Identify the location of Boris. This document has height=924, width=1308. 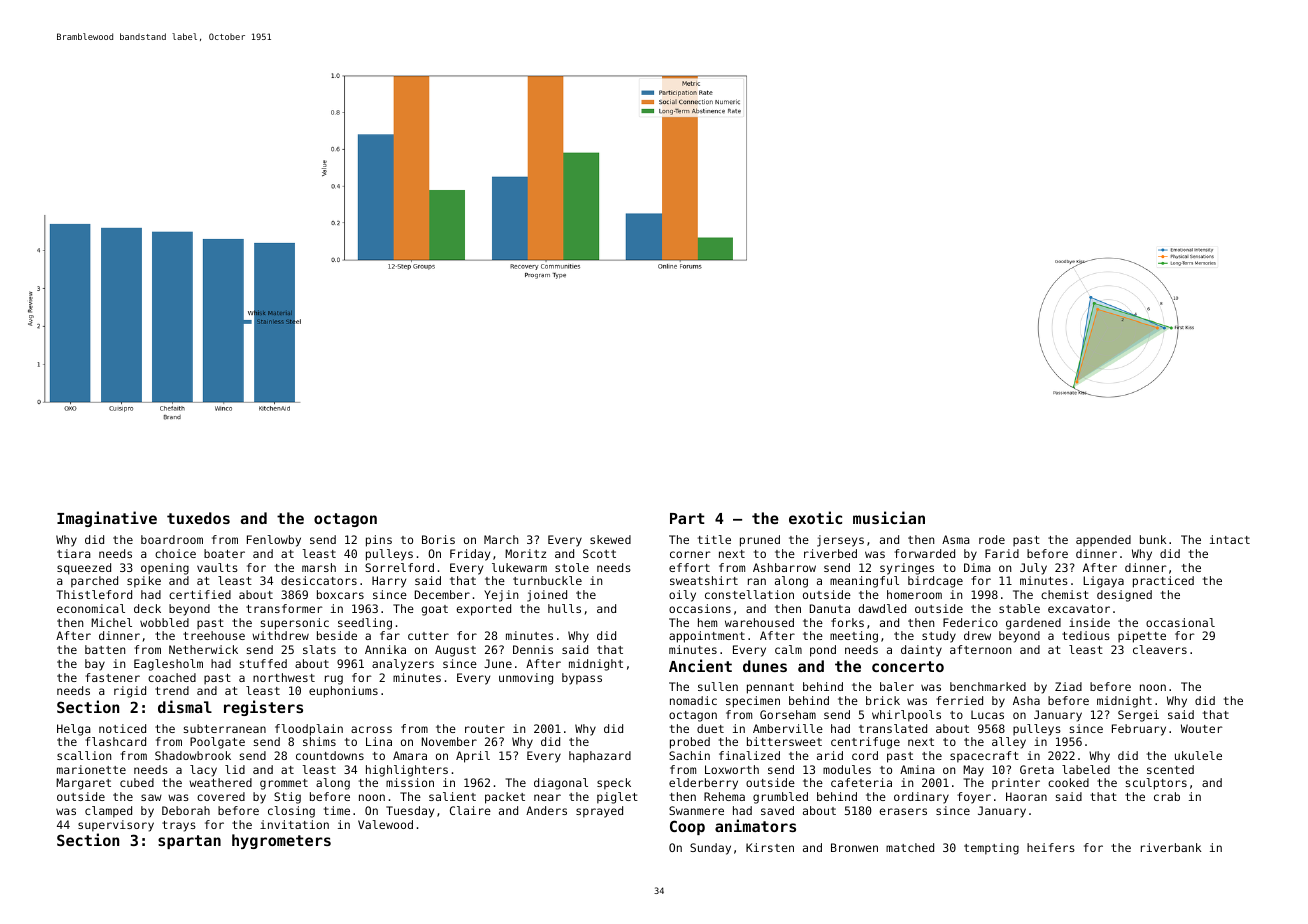
(438, 539).
